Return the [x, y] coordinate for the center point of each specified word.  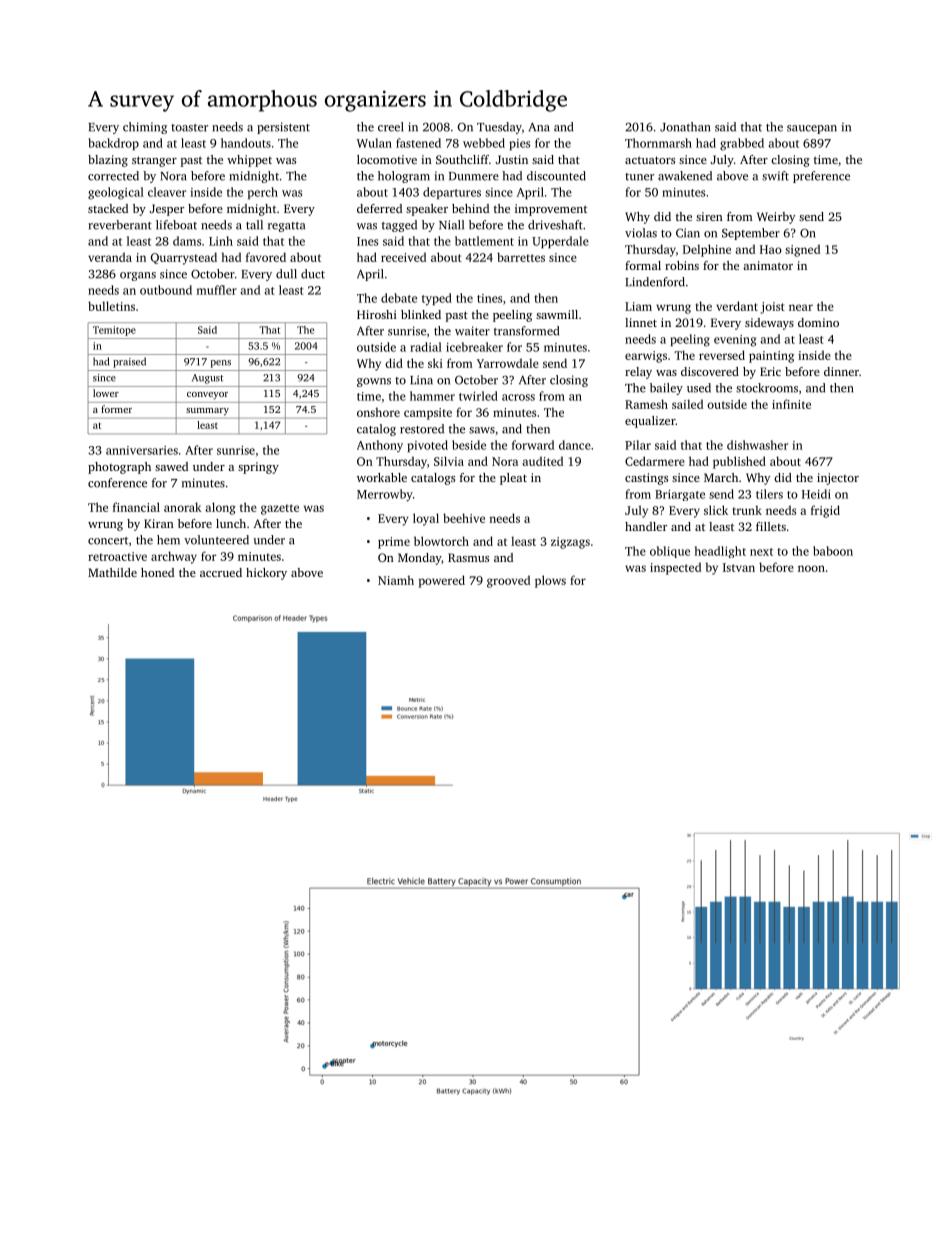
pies [519, 144]
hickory [266, 574]
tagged [399, 226]
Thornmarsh [658, 143]
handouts [246, 143]
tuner [639, 177]
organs [138, 276]
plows [550, 581]
